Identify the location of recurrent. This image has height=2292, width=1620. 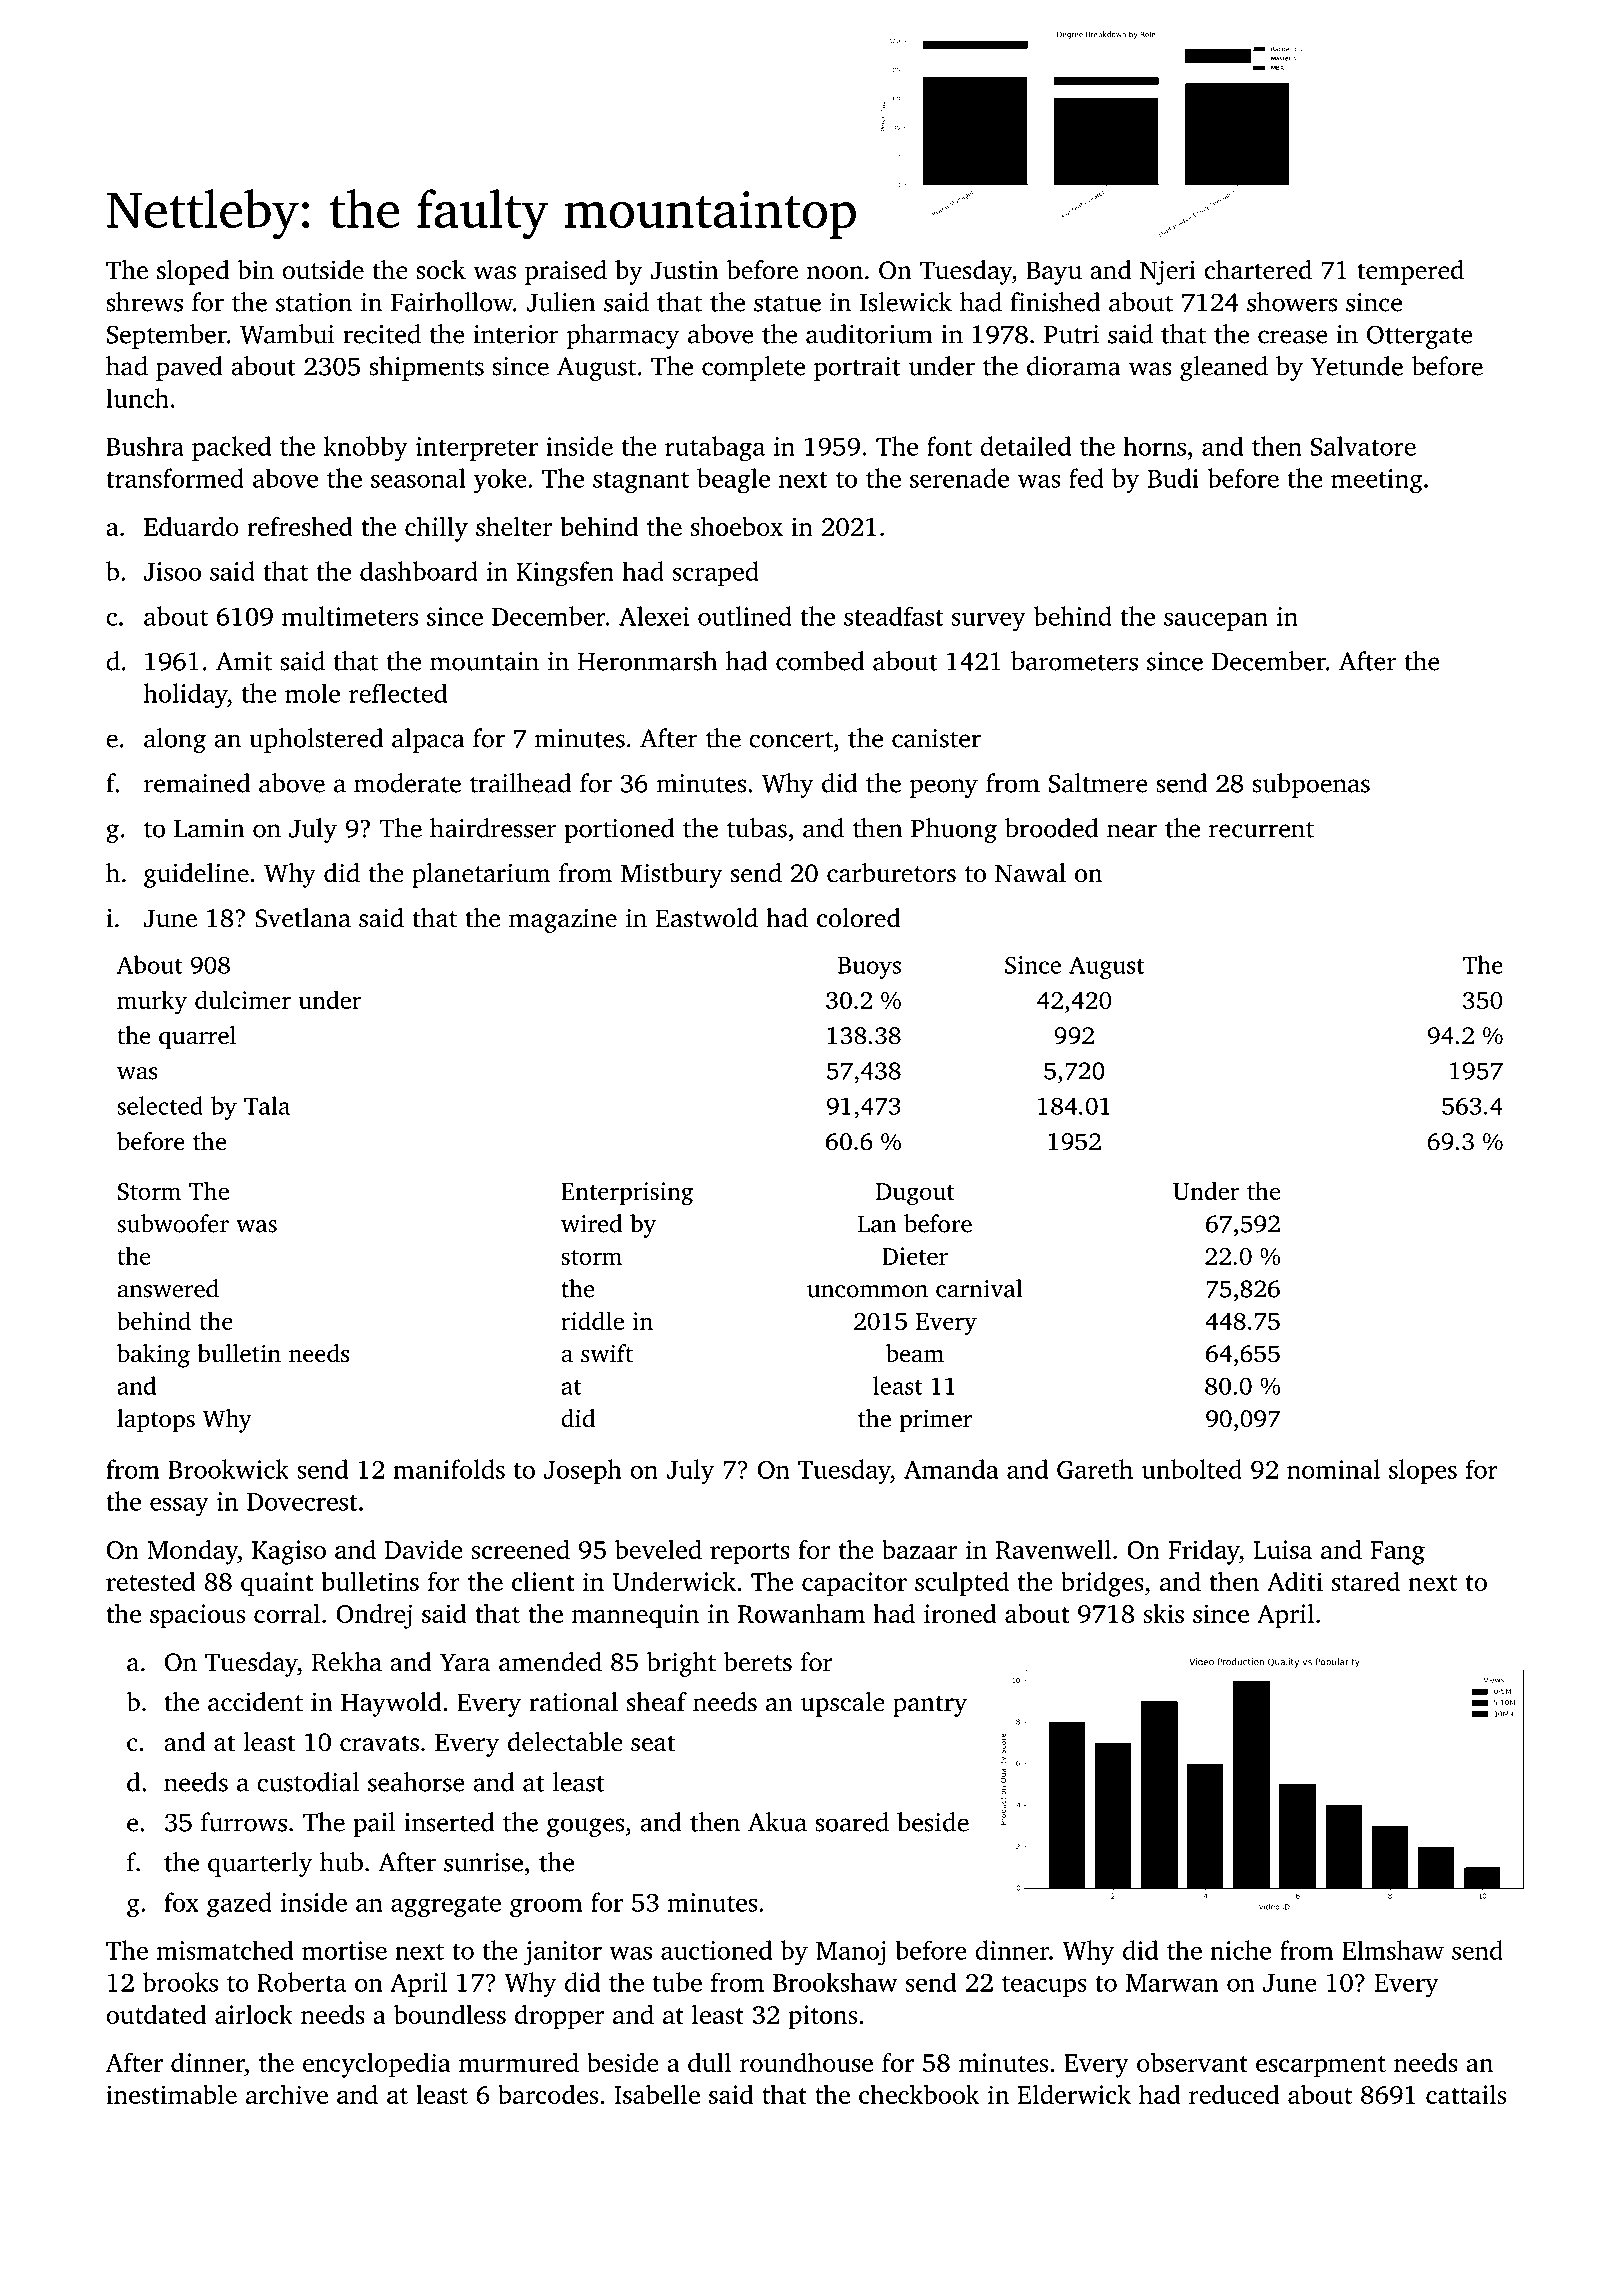
(1261, 829).
